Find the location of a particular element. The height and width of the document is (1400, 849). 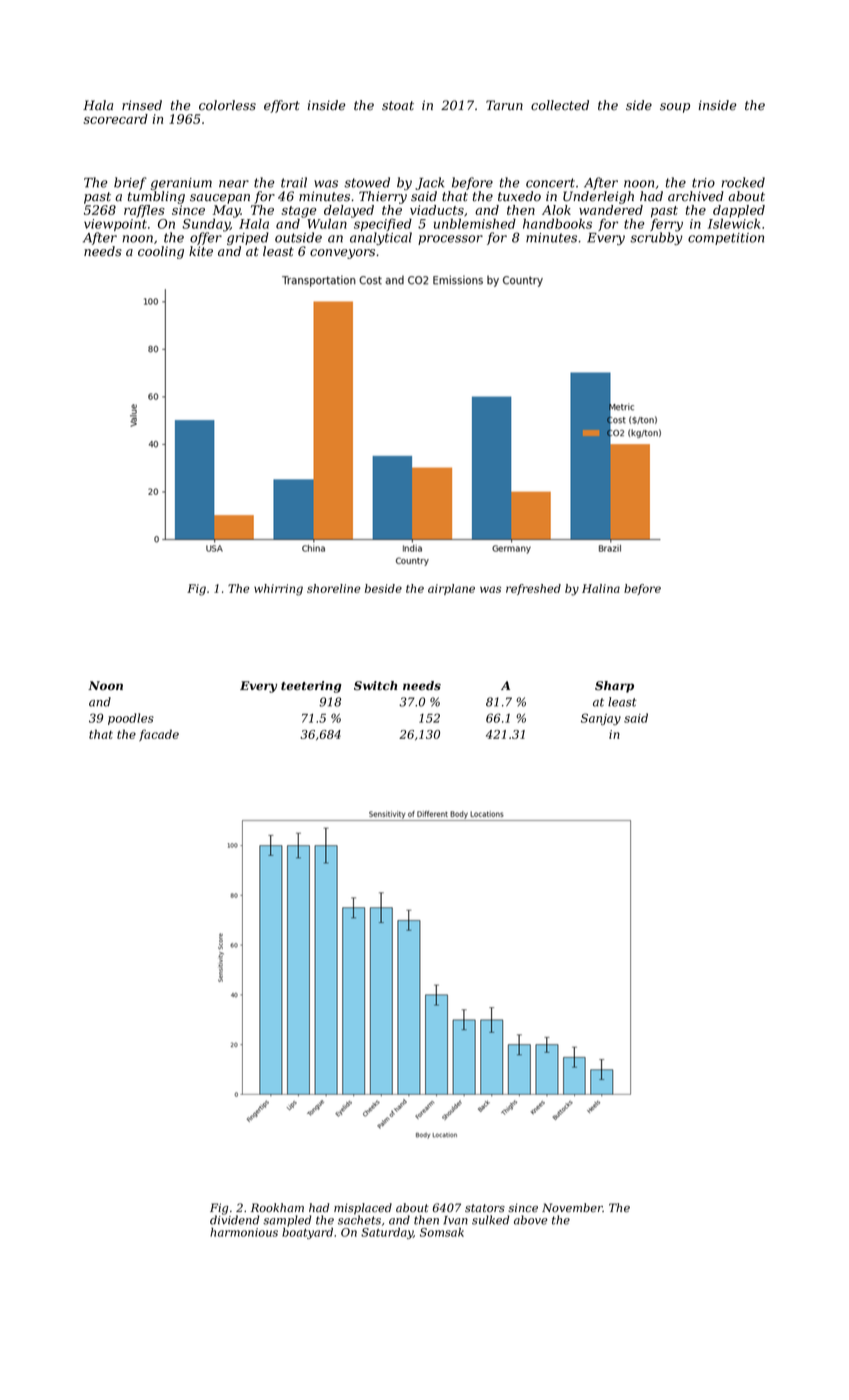

competition is located at coordinates (726, 239).
